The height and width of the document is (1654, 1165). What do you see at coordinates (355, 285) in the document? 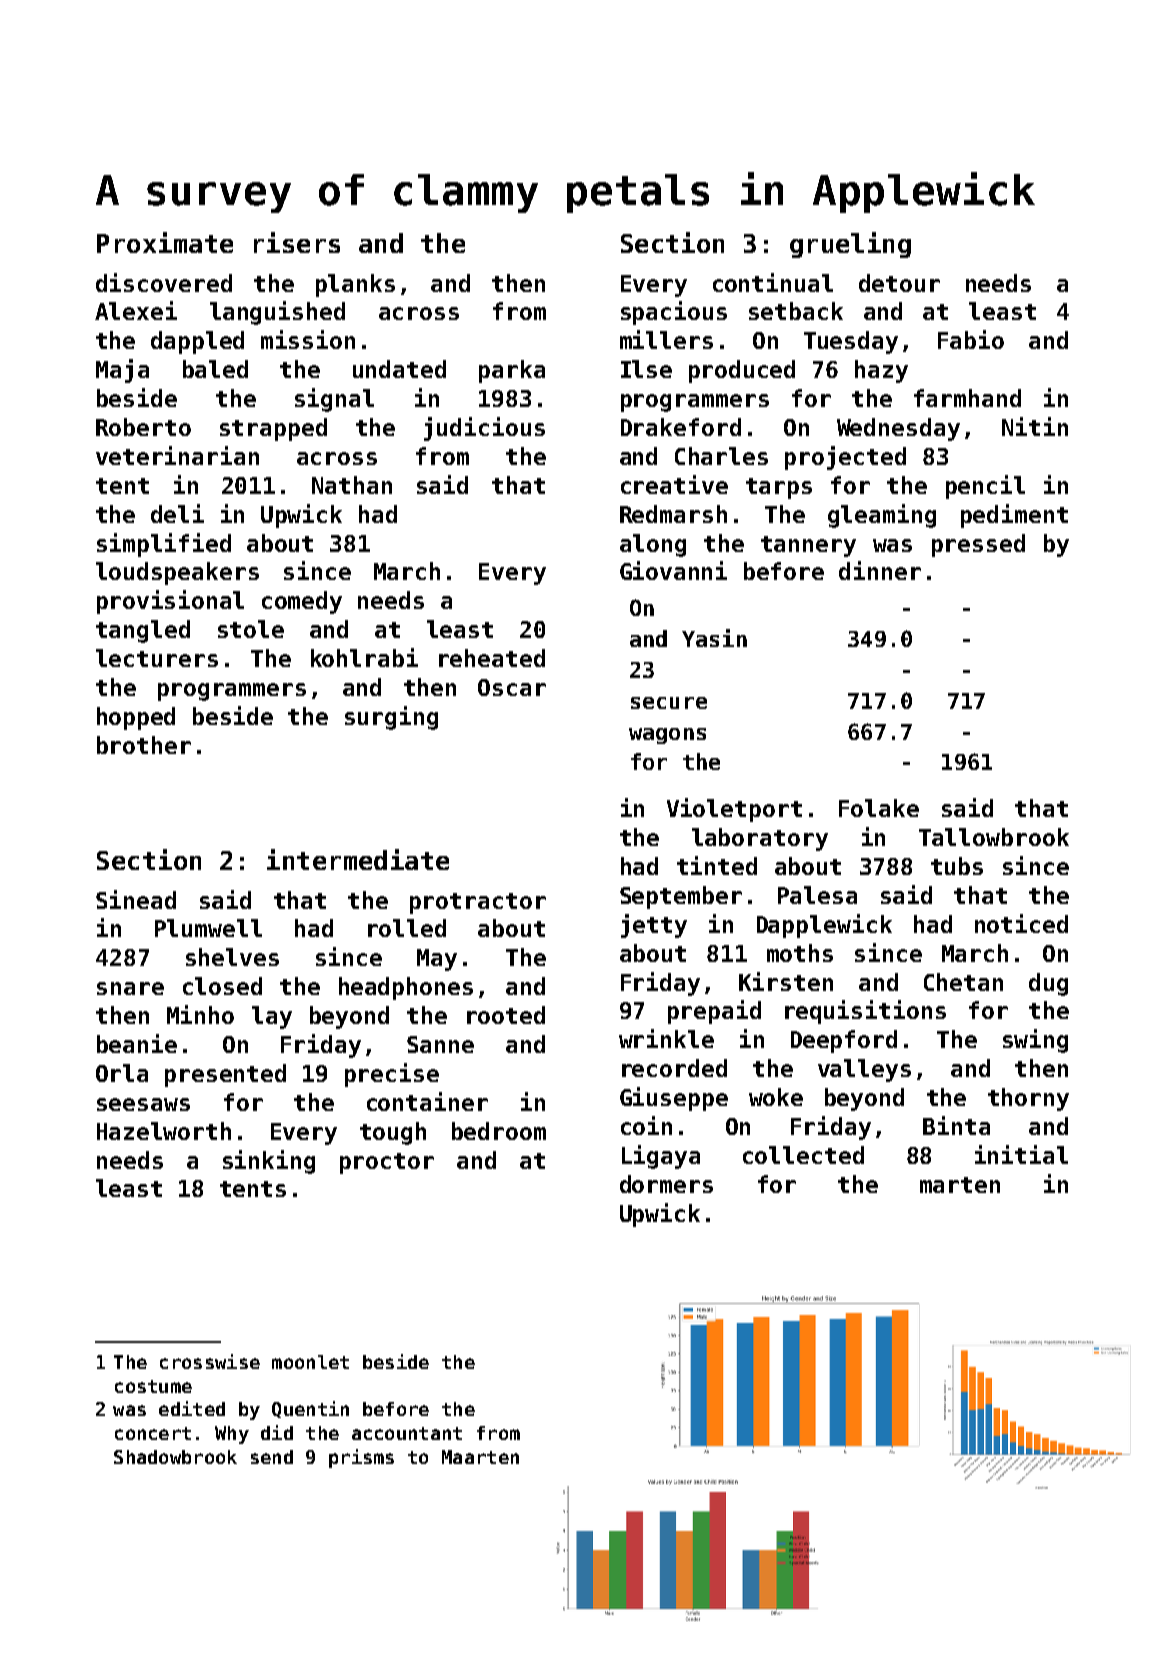
I see `planks` at bounding box center [355, 285].
